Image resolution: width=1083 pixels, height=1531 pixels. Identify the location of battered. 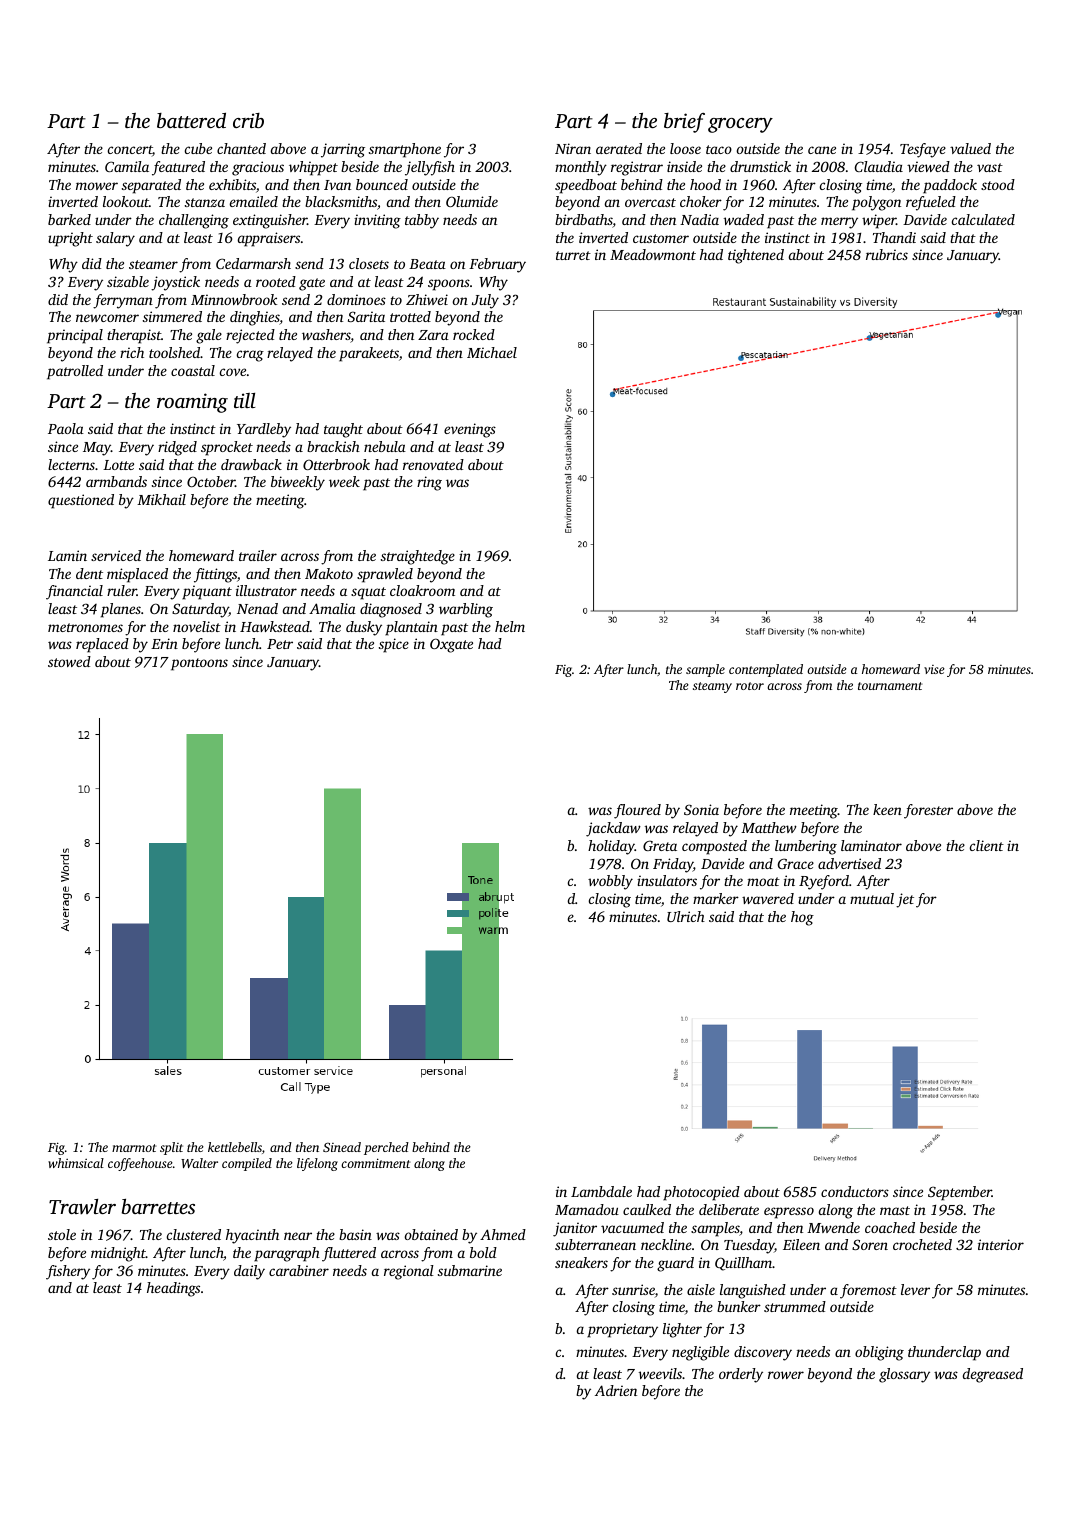
(191, 120).
